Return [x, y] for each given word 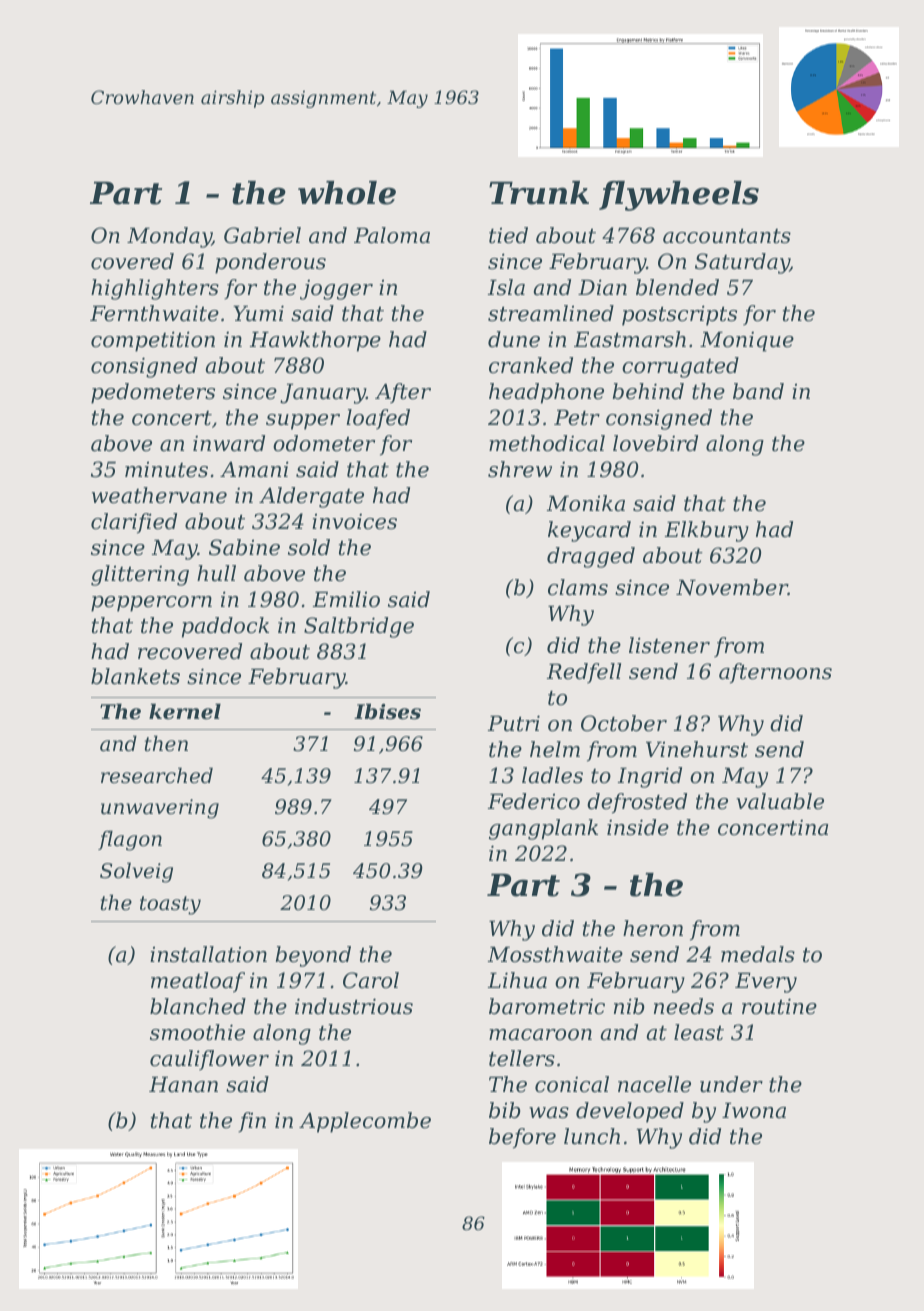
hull [216, 573]
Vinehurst [697, 749]
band [758, 391]
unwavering [160, 809]
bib [504, 1110]
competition [153, 341]
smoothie [197, 1032]
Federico [534, 801]
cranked [531, 365]
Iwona [754, 1110]
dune [514, 339]
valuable [780, 801]
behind [648, 391]
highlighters [155, 289]
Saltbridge [359, 627]
